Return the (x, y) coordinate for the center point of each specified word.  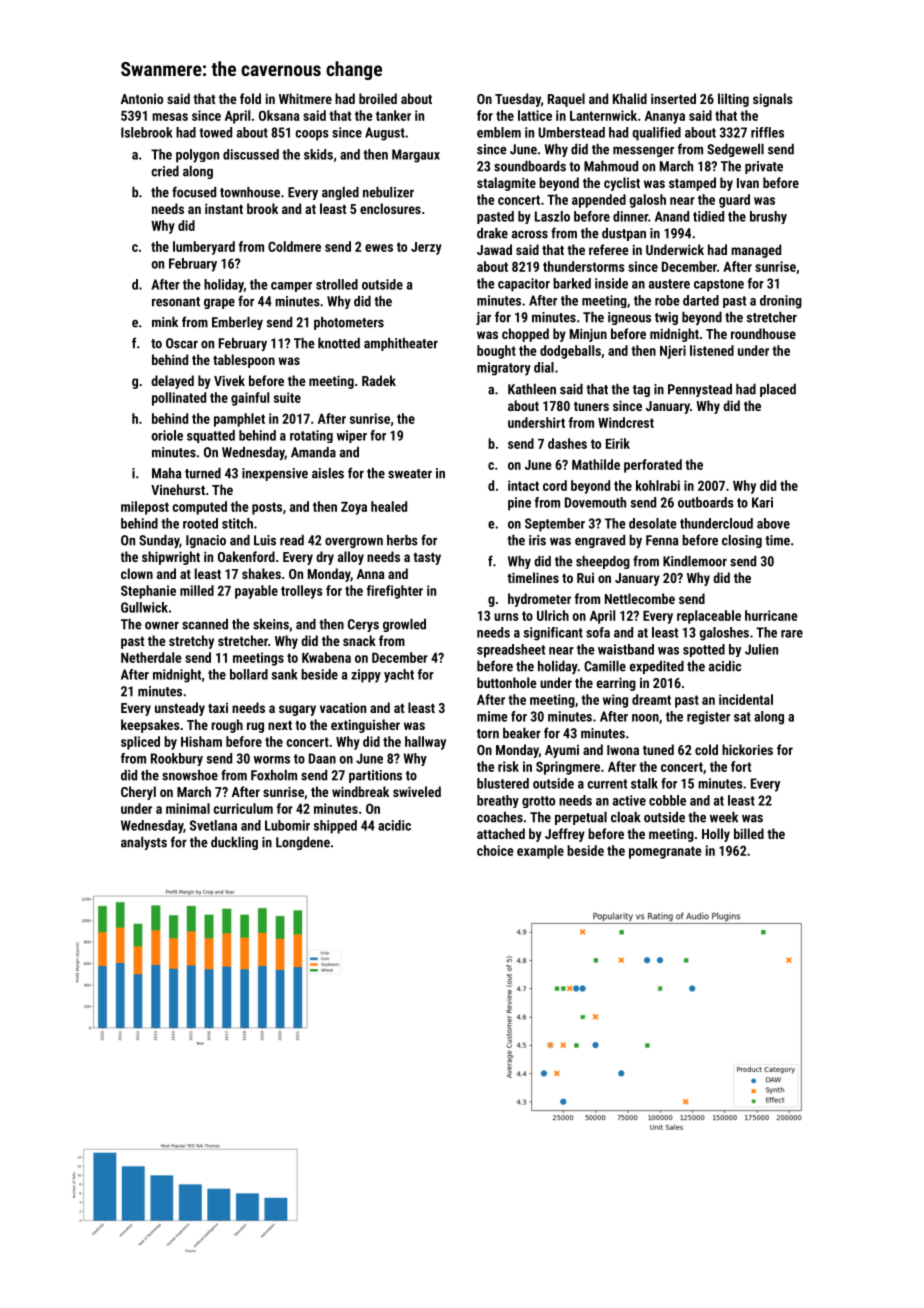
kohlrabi (658, 485)
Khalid (630, 98)
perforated (653, 466)
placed (778, 390)
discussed (251, 154)
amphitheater (401, 344)
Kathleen (532, 389)
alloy (351, 558)
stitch (237, 523)
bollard (249, 674)
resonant (176, 302)
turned (203, 473)
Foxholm (274, 775)
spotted (704, 650)
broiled (378, 98)
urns (506, 617)
